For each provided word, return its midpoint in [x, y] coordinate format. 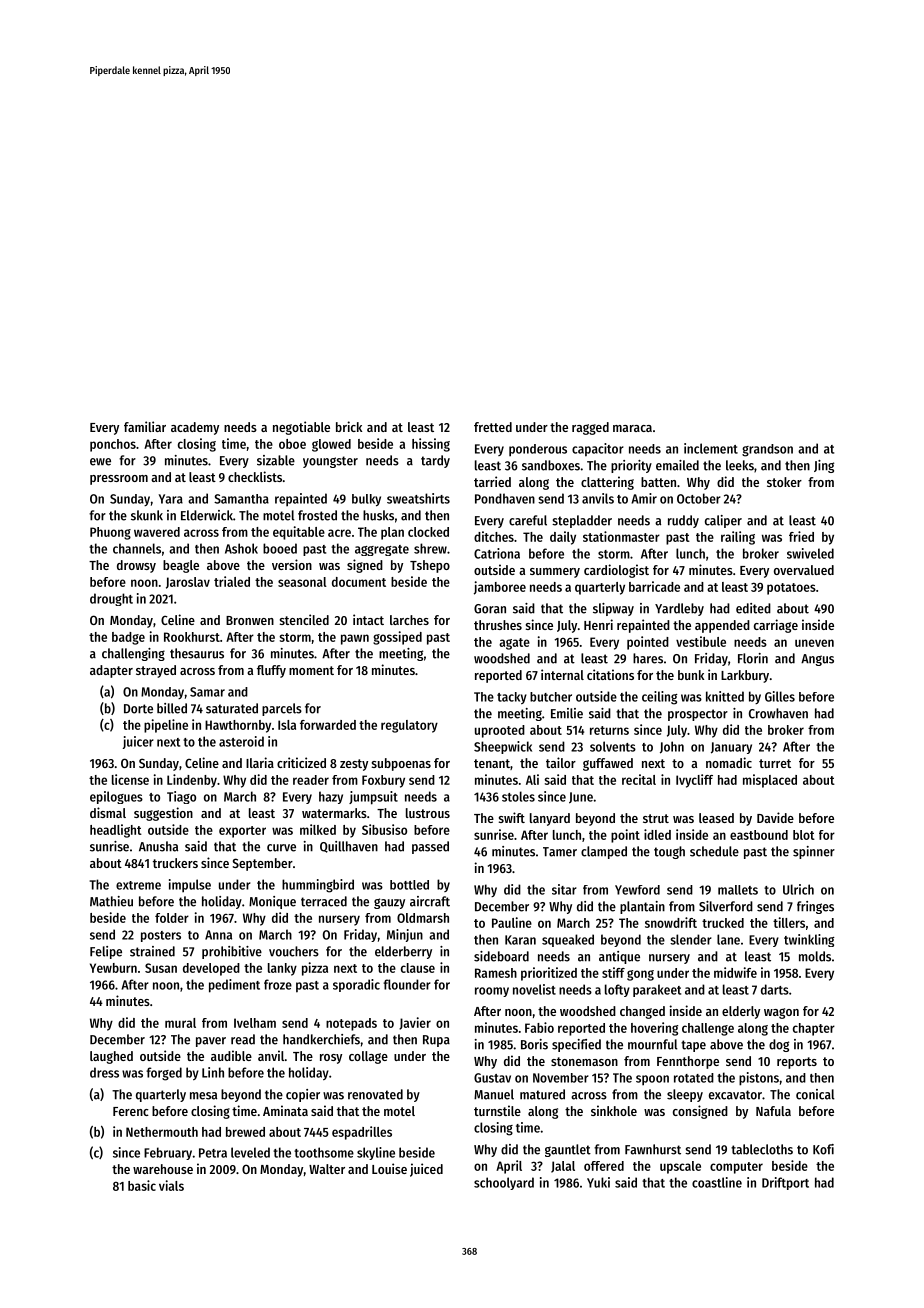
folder [172, 918]
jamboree [500, 588]
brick [349, 426]
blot [804, 835]
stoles [518, 796]
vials [171, 1185]
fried [801, 536]
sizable [276, 460]
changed [642, 1012]
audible [231, 1055]
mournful [653, 1044]
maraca [632, 428]
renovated [375, 1094]
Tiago [181, 797]
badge [128, 638]
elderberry [403, 952]
